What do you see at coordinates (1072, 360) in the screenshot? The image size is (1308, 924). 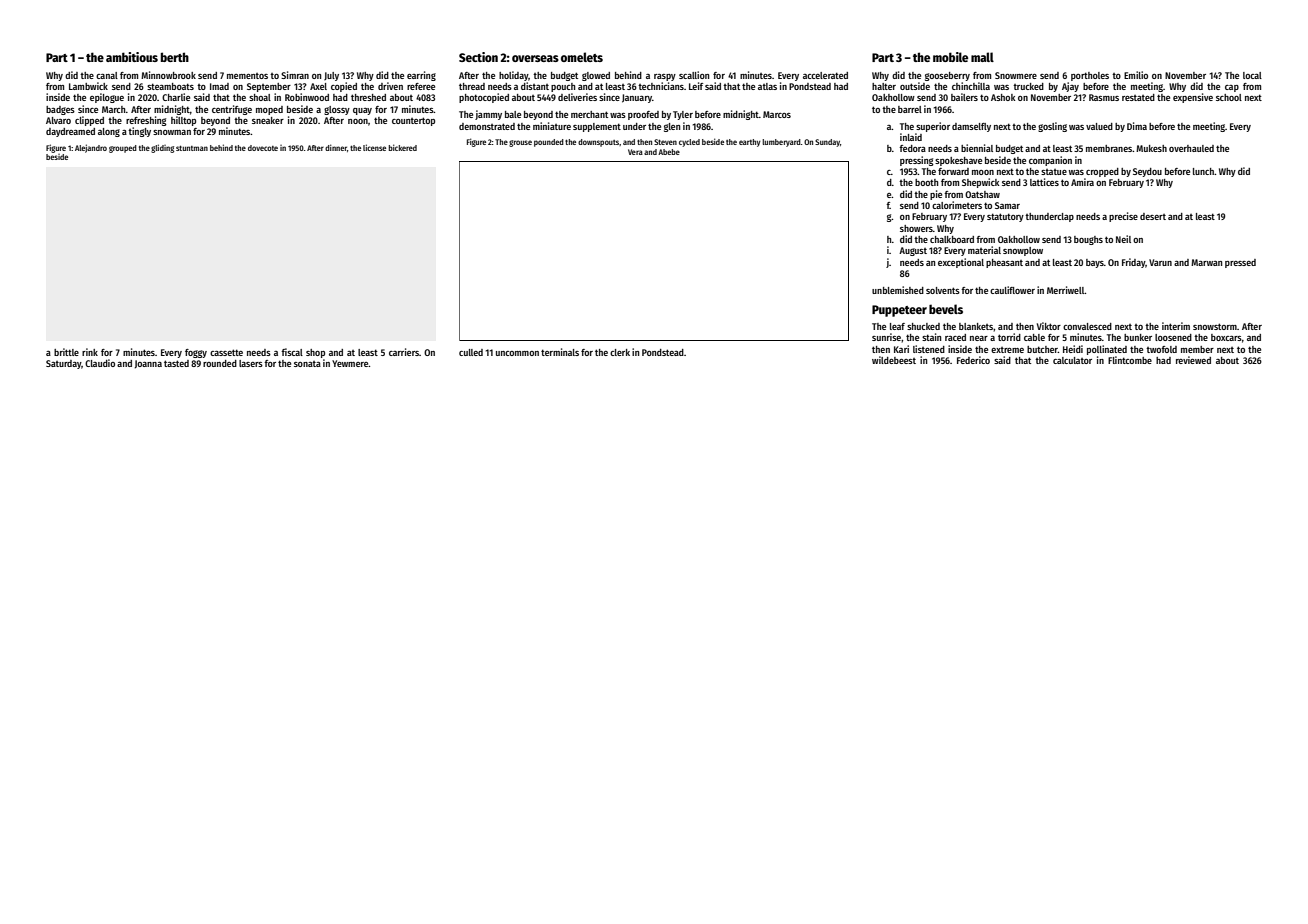 I see `calculator` at bounding box center [1072, 360].
